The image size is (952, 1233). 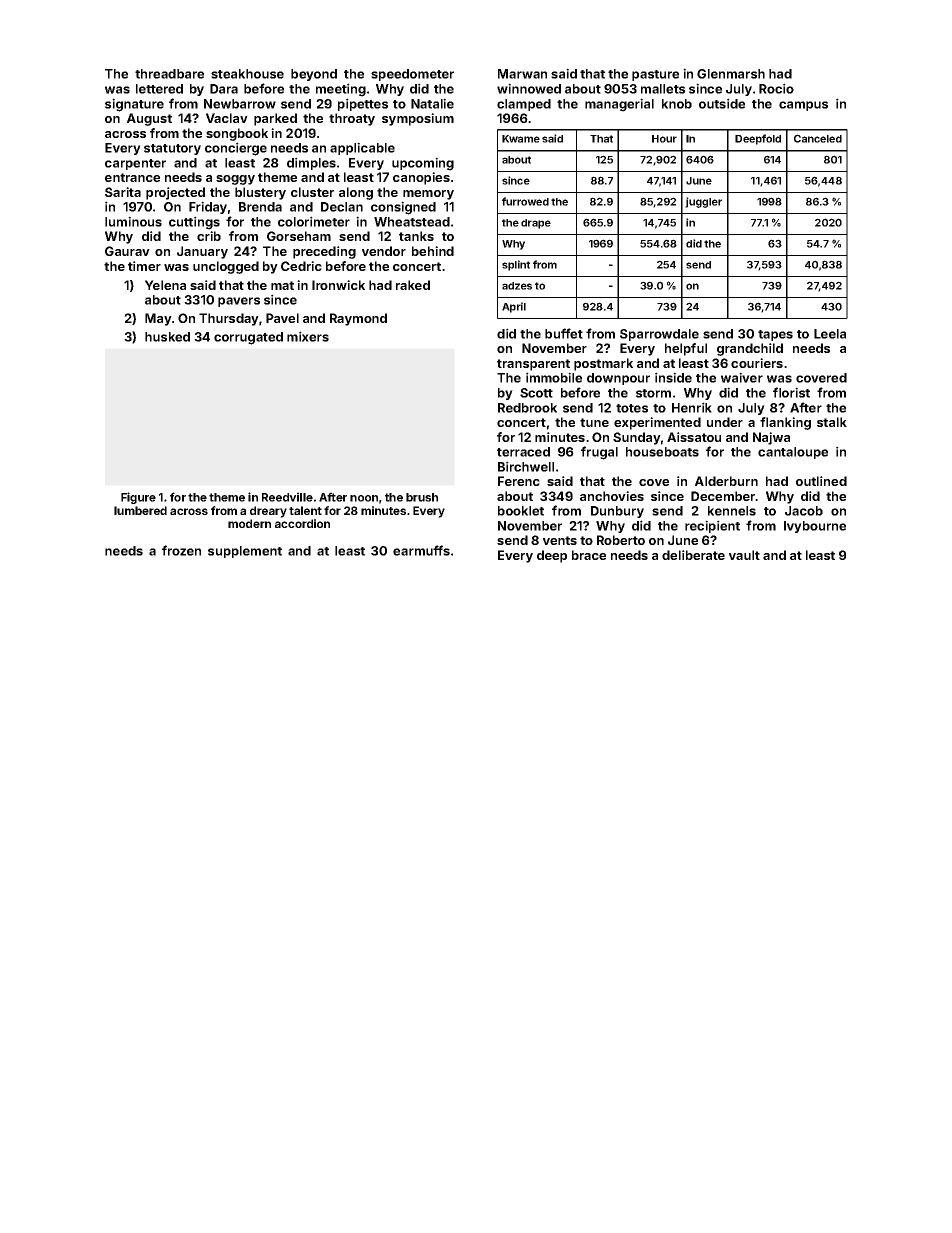 I want to click on Raymond, so click(x=358, y=319).
